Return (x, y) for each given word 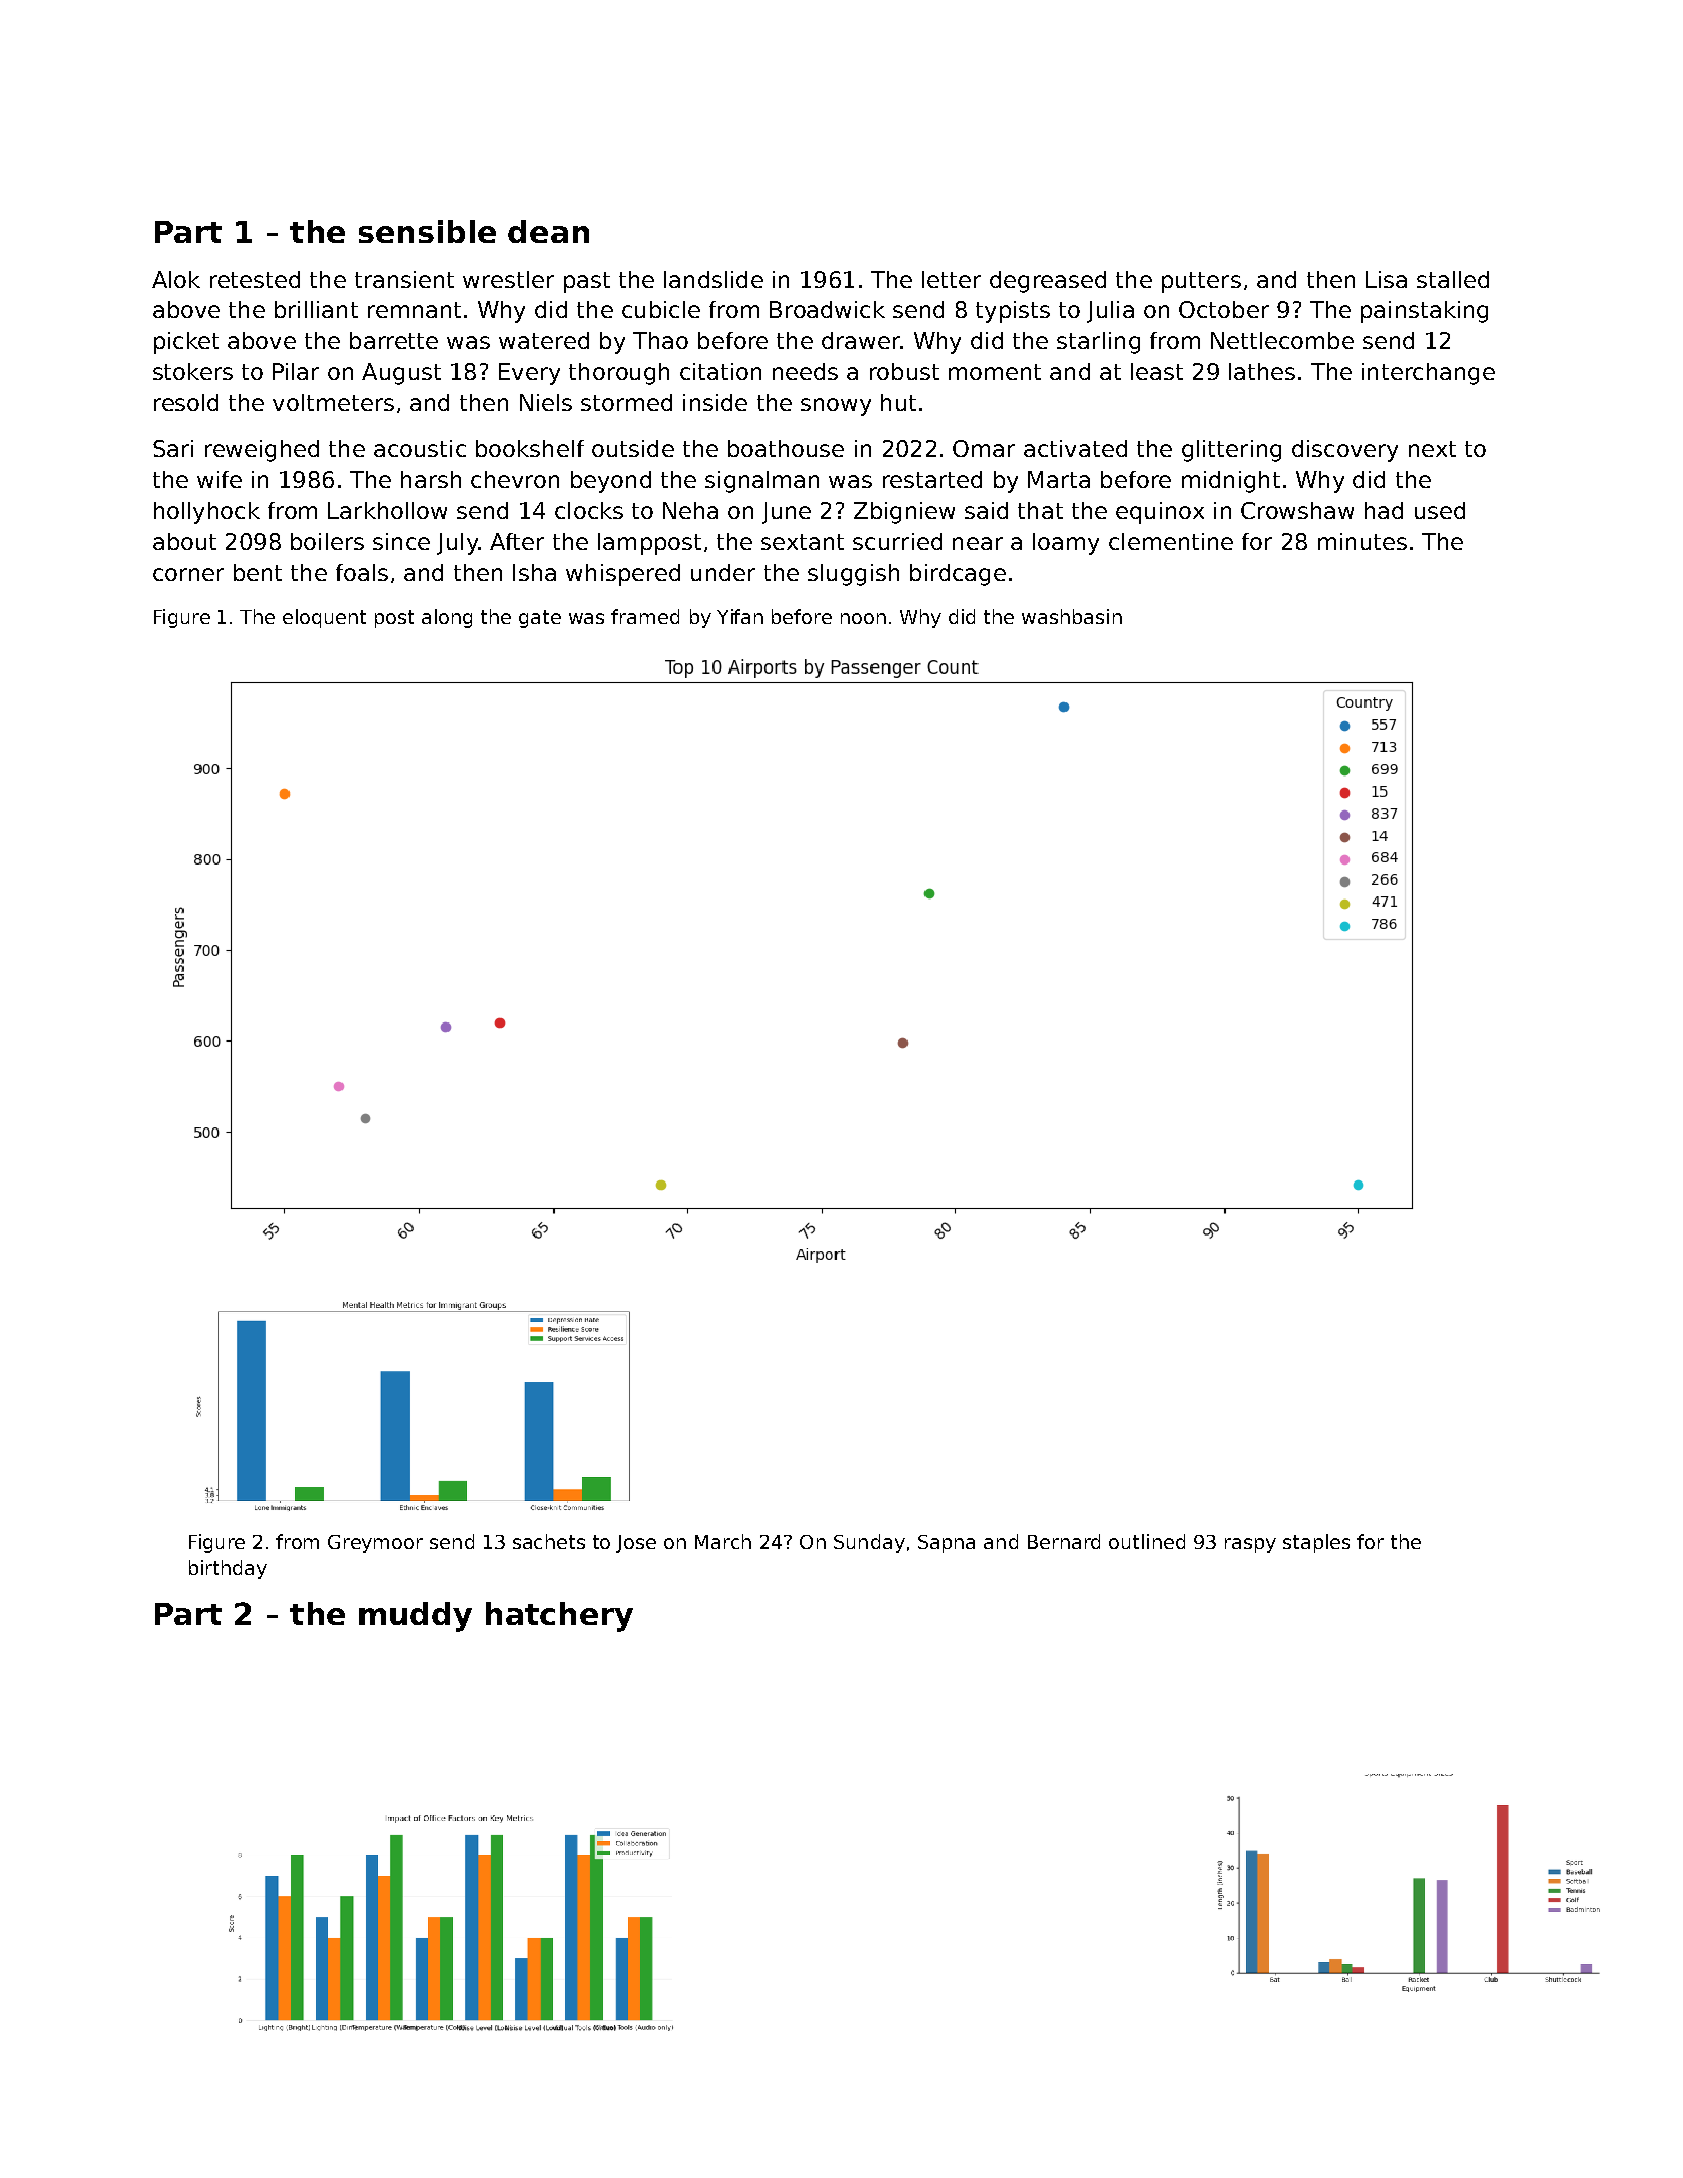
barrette (394, 340)
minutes (1362, 541)
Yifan (740, 616)
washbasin (1072, 616)
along (447, 618)
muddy (415, 1617)
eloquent (324, 618)
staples (1316, 1543)
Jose (636, 1544)
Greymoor (375, 1544)
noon (863, 618)
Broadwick (827, 309)
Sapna (946, 1544)
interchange (1428, 374)
